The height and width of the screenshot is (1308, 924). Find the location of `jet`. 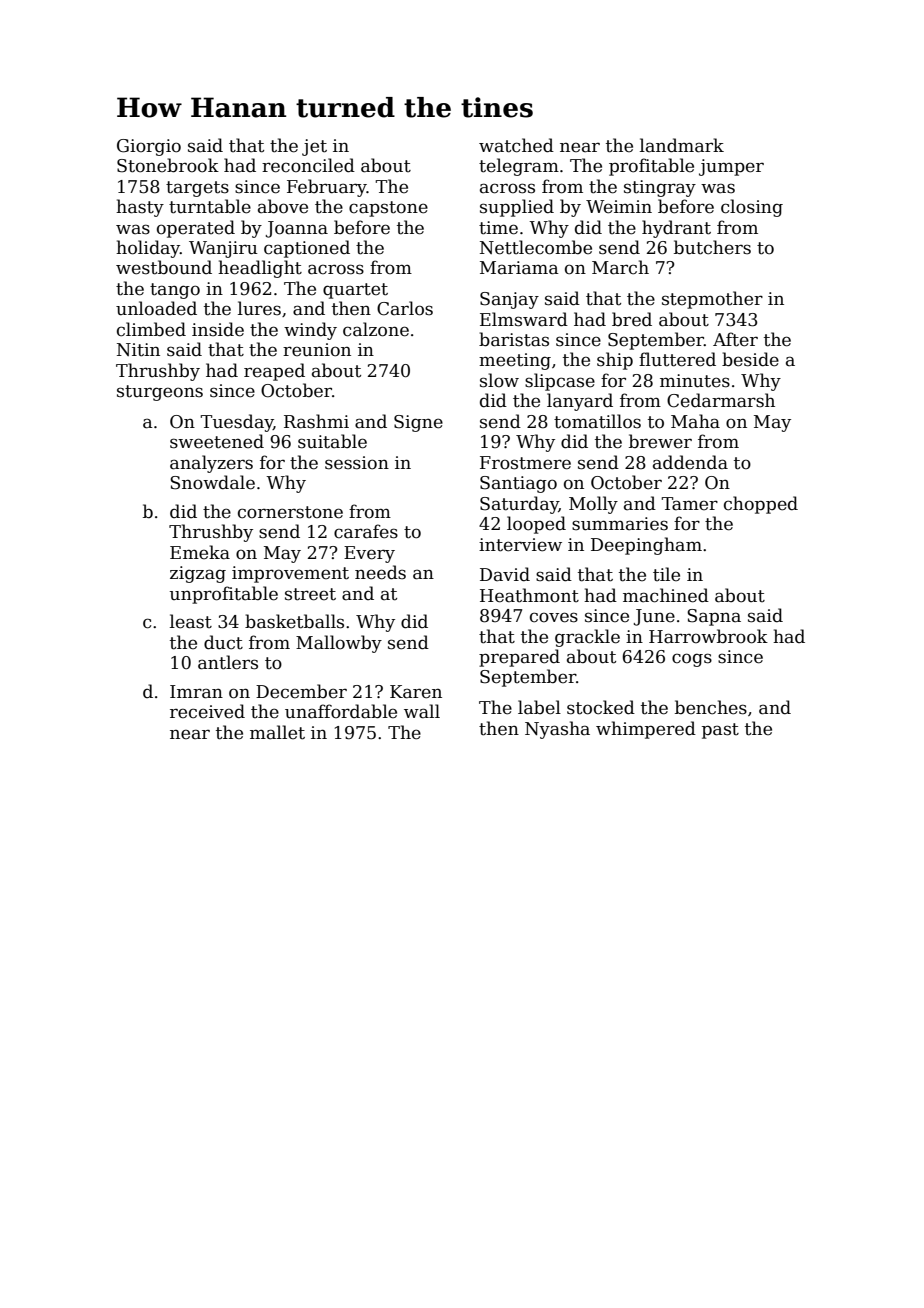

jet is located at coordinates (314, 147).
